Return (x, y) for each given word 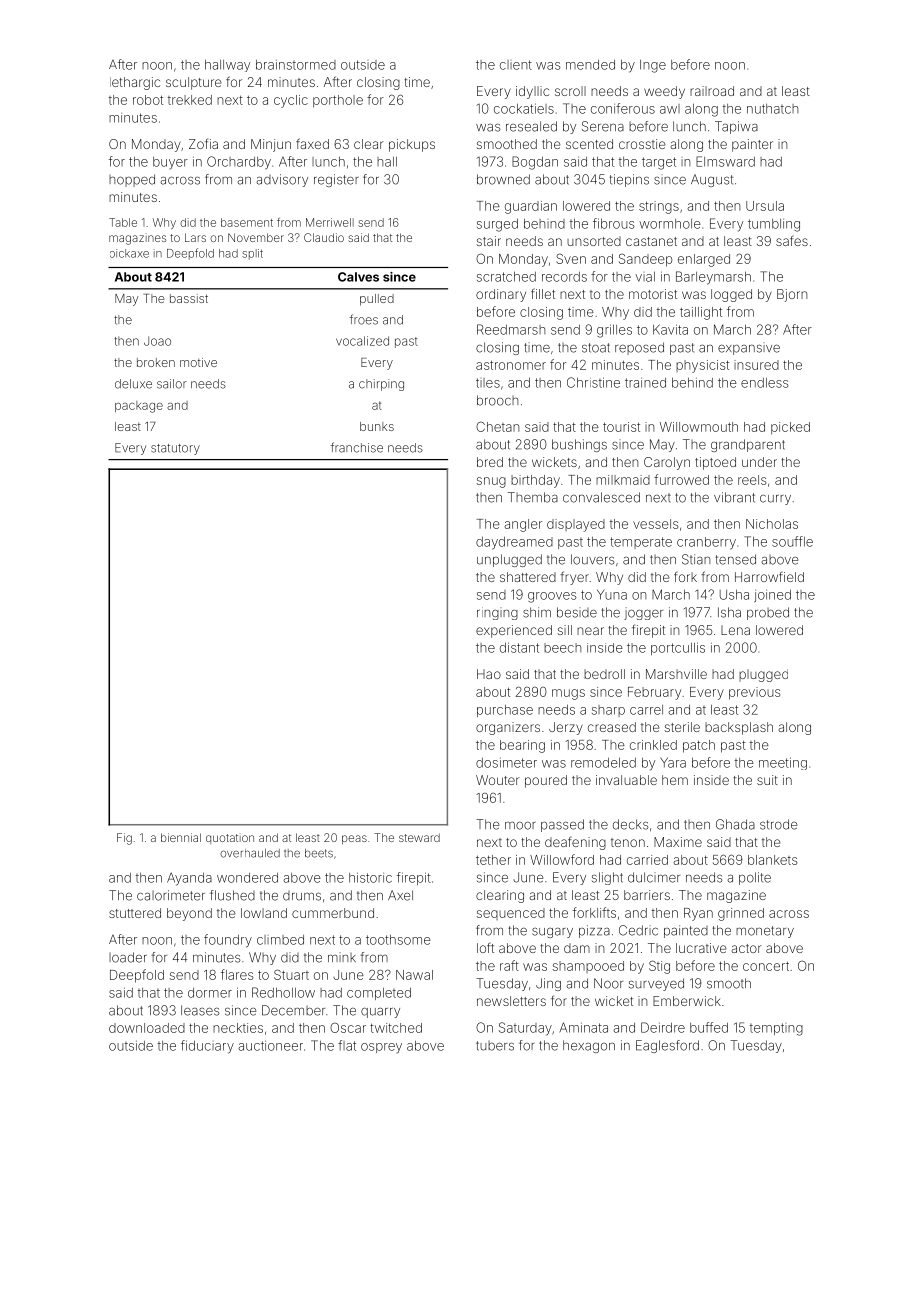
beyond (189, 914)
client (516, 65)
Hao (489, 674)
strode (778, 824)
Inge (653, 66)
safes (792, 241)
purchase (505, 711)
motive (198, 362)
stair (489, 241)
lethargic (135, 83)
